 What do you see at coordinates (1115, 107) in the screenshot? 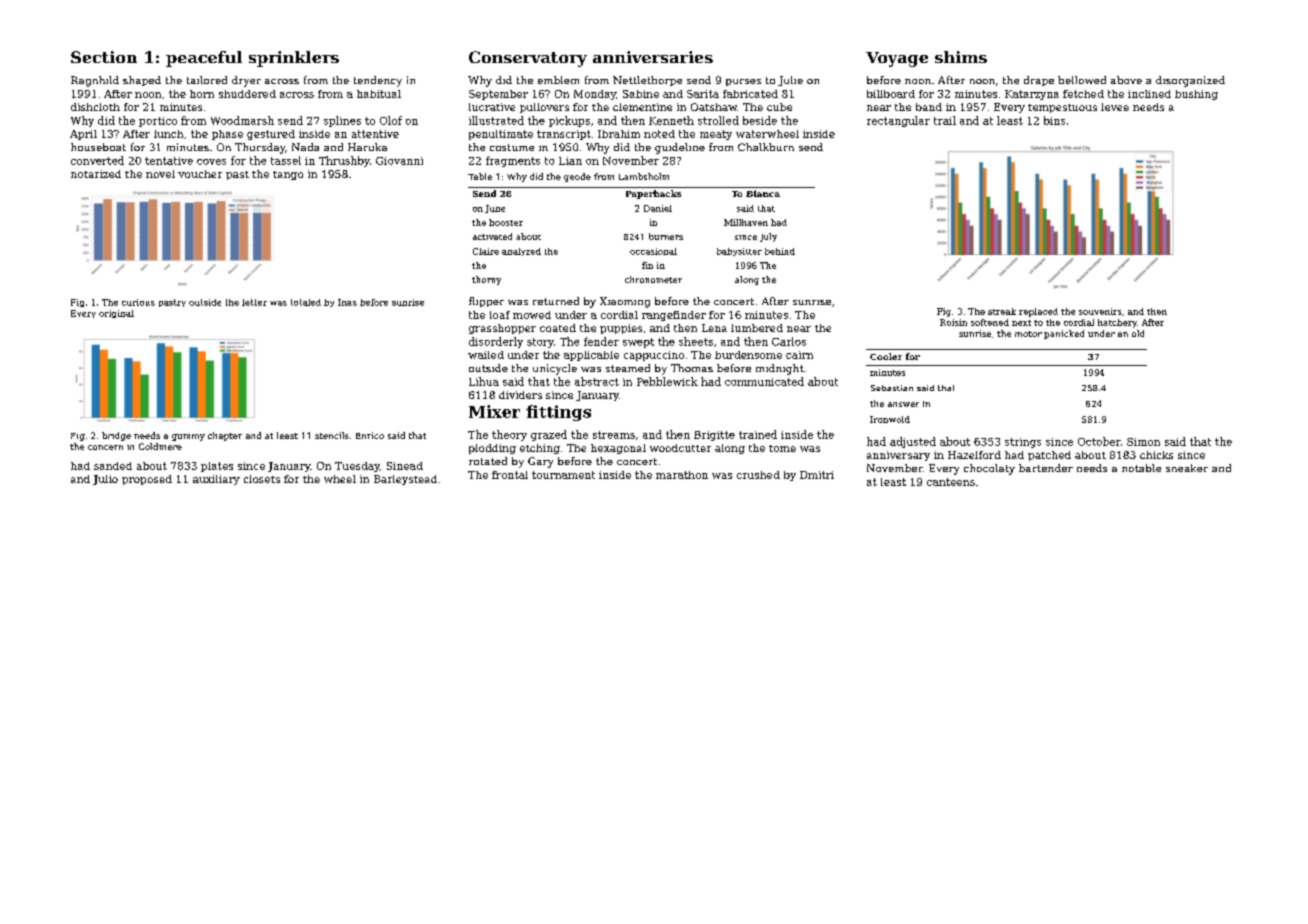
I see `levee` at bounding box center [1115, 107].
